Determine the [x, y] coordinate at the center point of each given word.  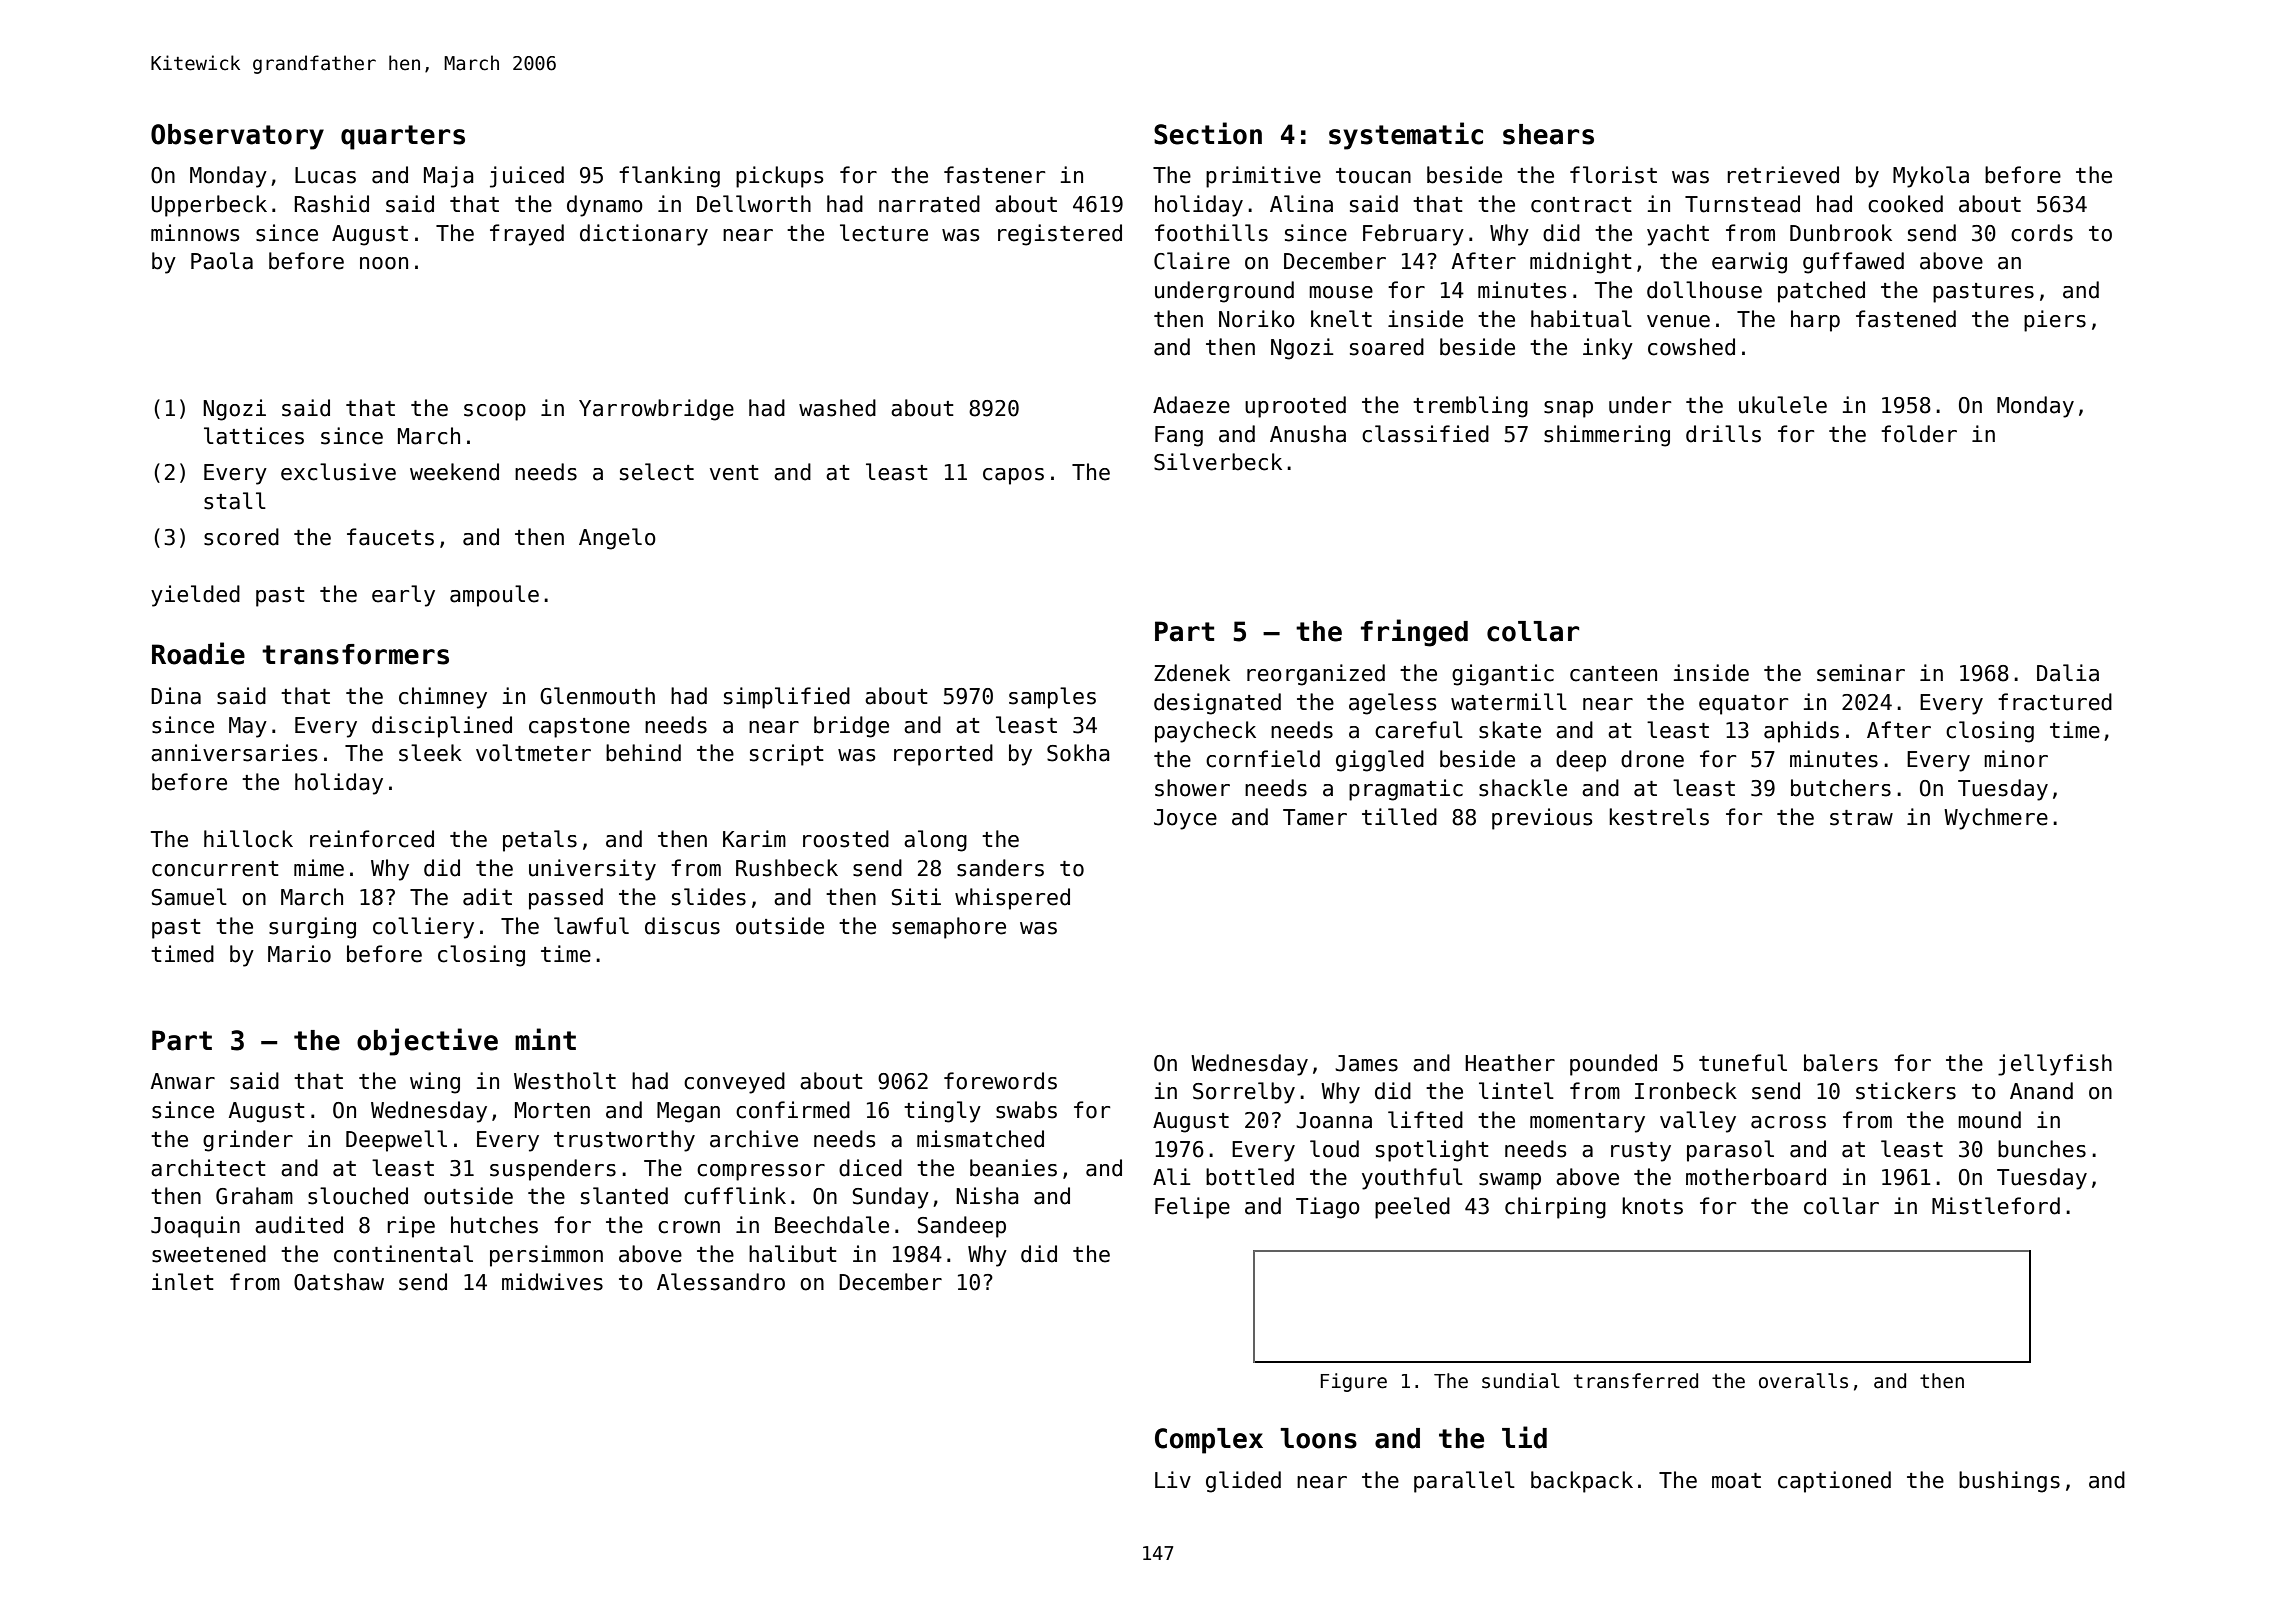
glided [1243, 1482]
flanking [669, 177]
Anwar [183, 1081]
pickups [779, 177]
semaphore [949, 928]
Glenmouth [597, 696]
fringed [1414, 633]
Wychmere [1996, 819]
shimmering [1607, 436]
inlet [183, 1282]
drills [1723, 434]
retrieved [1783, 175]
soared [1387, 347]
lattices [254, 436]
